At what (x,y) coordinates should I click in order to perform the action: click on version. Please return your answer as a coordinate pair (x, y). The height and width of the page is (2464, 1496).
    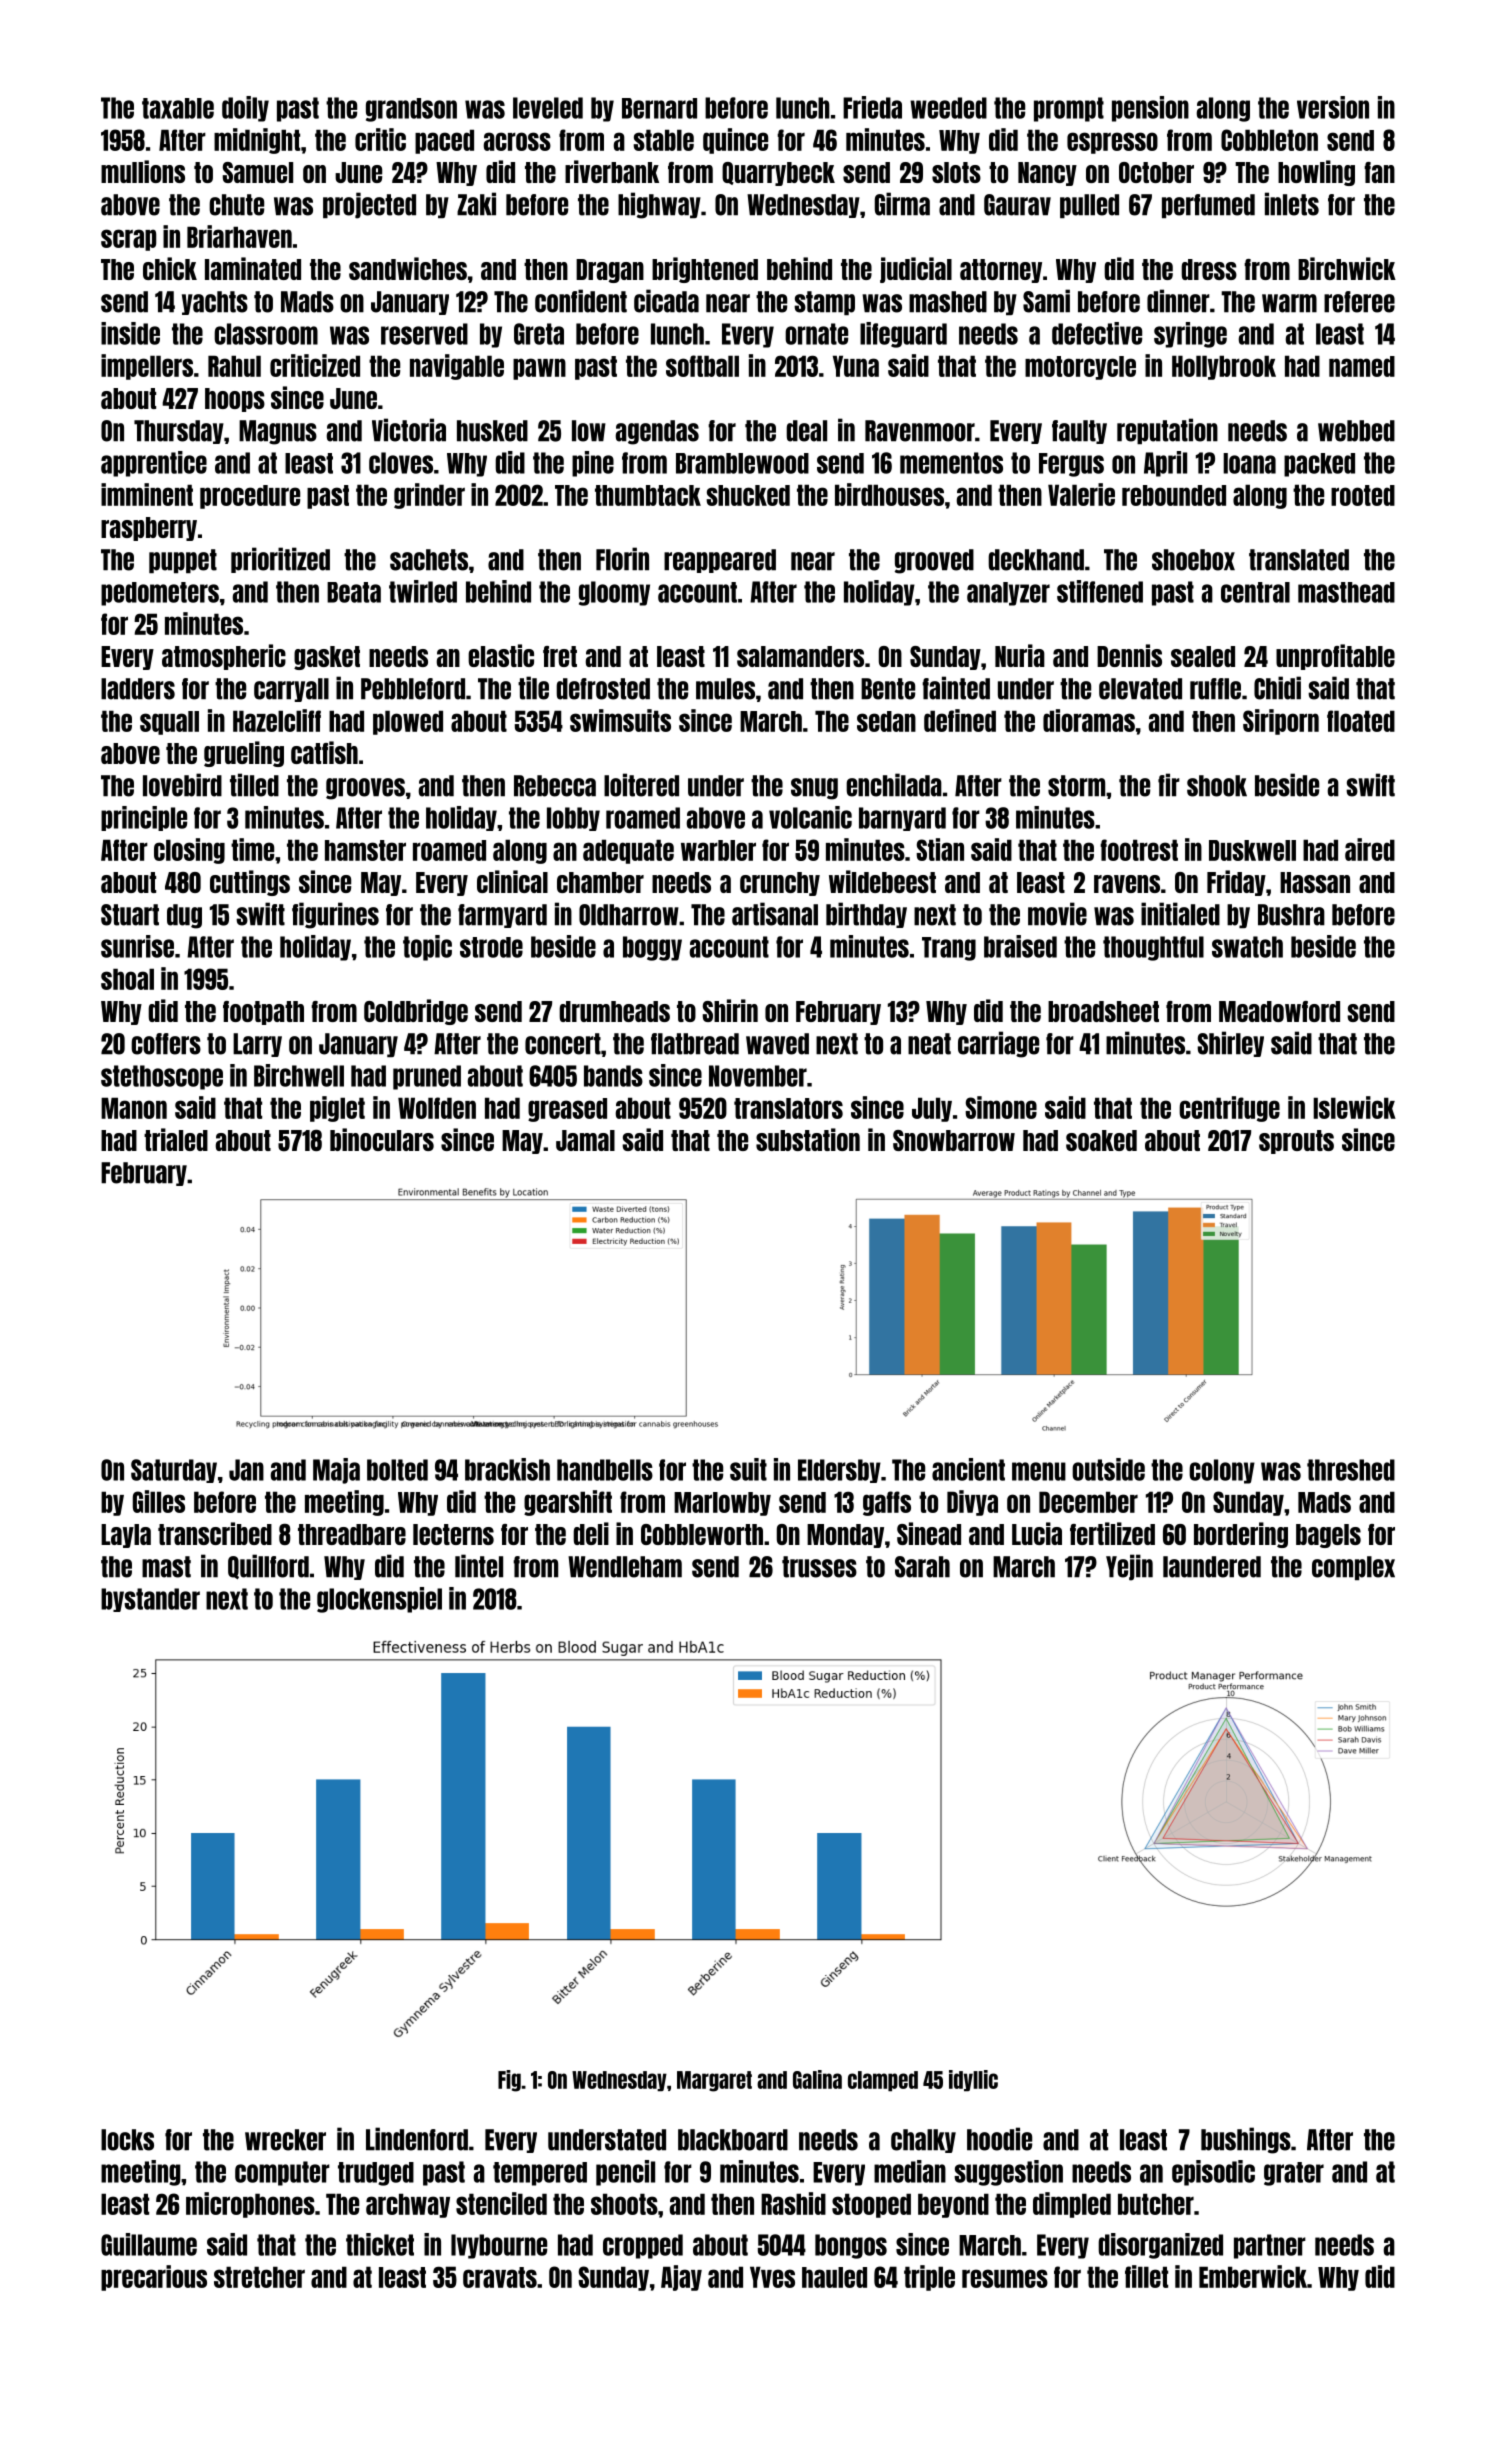
    Looking at the image, I should click on (1333, 107).
